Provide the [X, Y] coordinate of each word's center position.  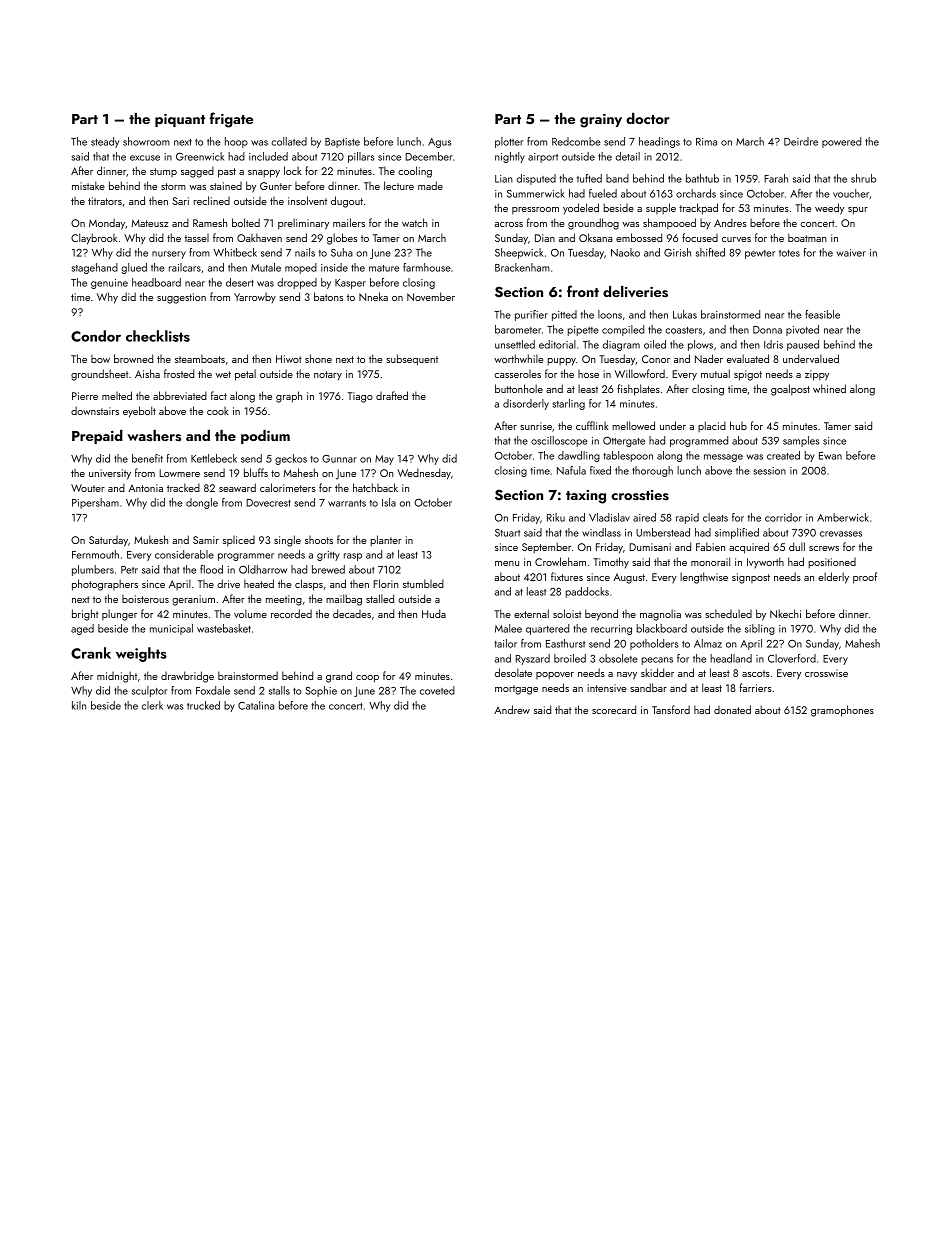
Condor [96, 336]
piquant [180, 120]
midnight [117, 677]
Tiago [360, 397]
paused [803, 345]
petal [245, 375]
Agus [439, 143]
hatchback [375, 487]
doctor [648, 118]
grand [339, 677]
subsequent [412, 360]
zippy [817, 375]
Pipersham [95, 503]
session [769, 471]
